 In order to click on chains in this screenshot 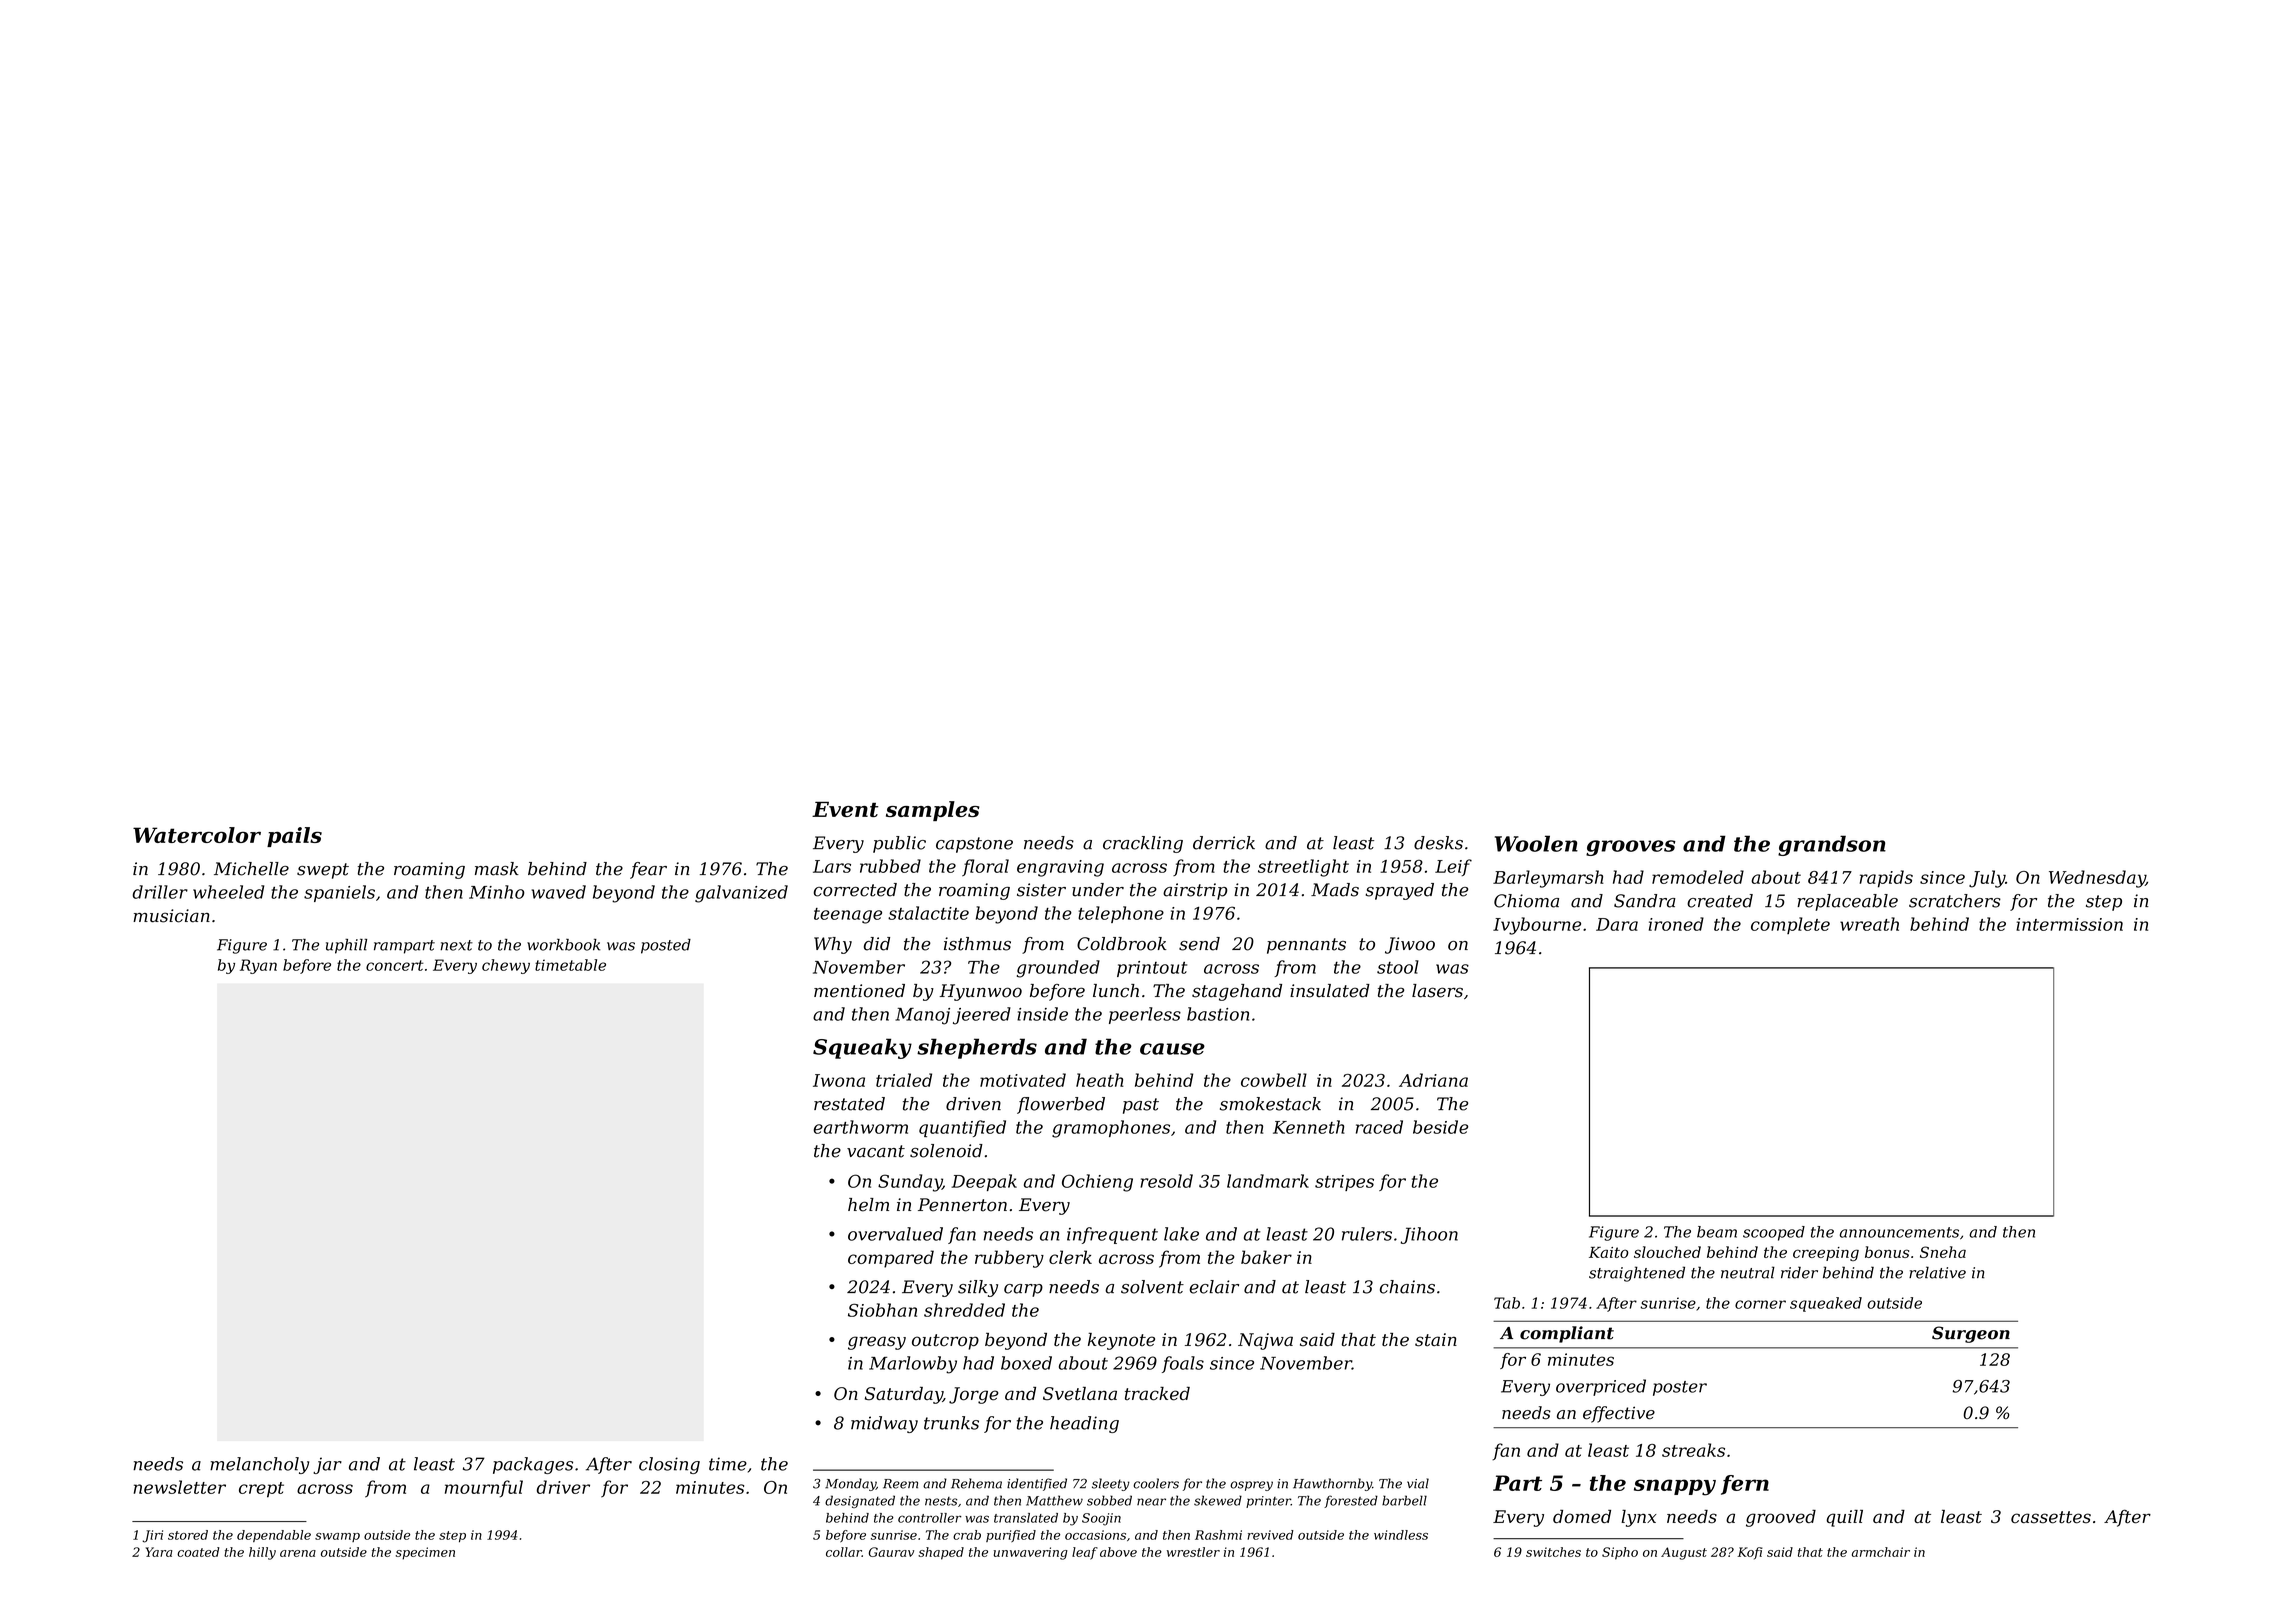, I will do `click(1407, 1287)`.
